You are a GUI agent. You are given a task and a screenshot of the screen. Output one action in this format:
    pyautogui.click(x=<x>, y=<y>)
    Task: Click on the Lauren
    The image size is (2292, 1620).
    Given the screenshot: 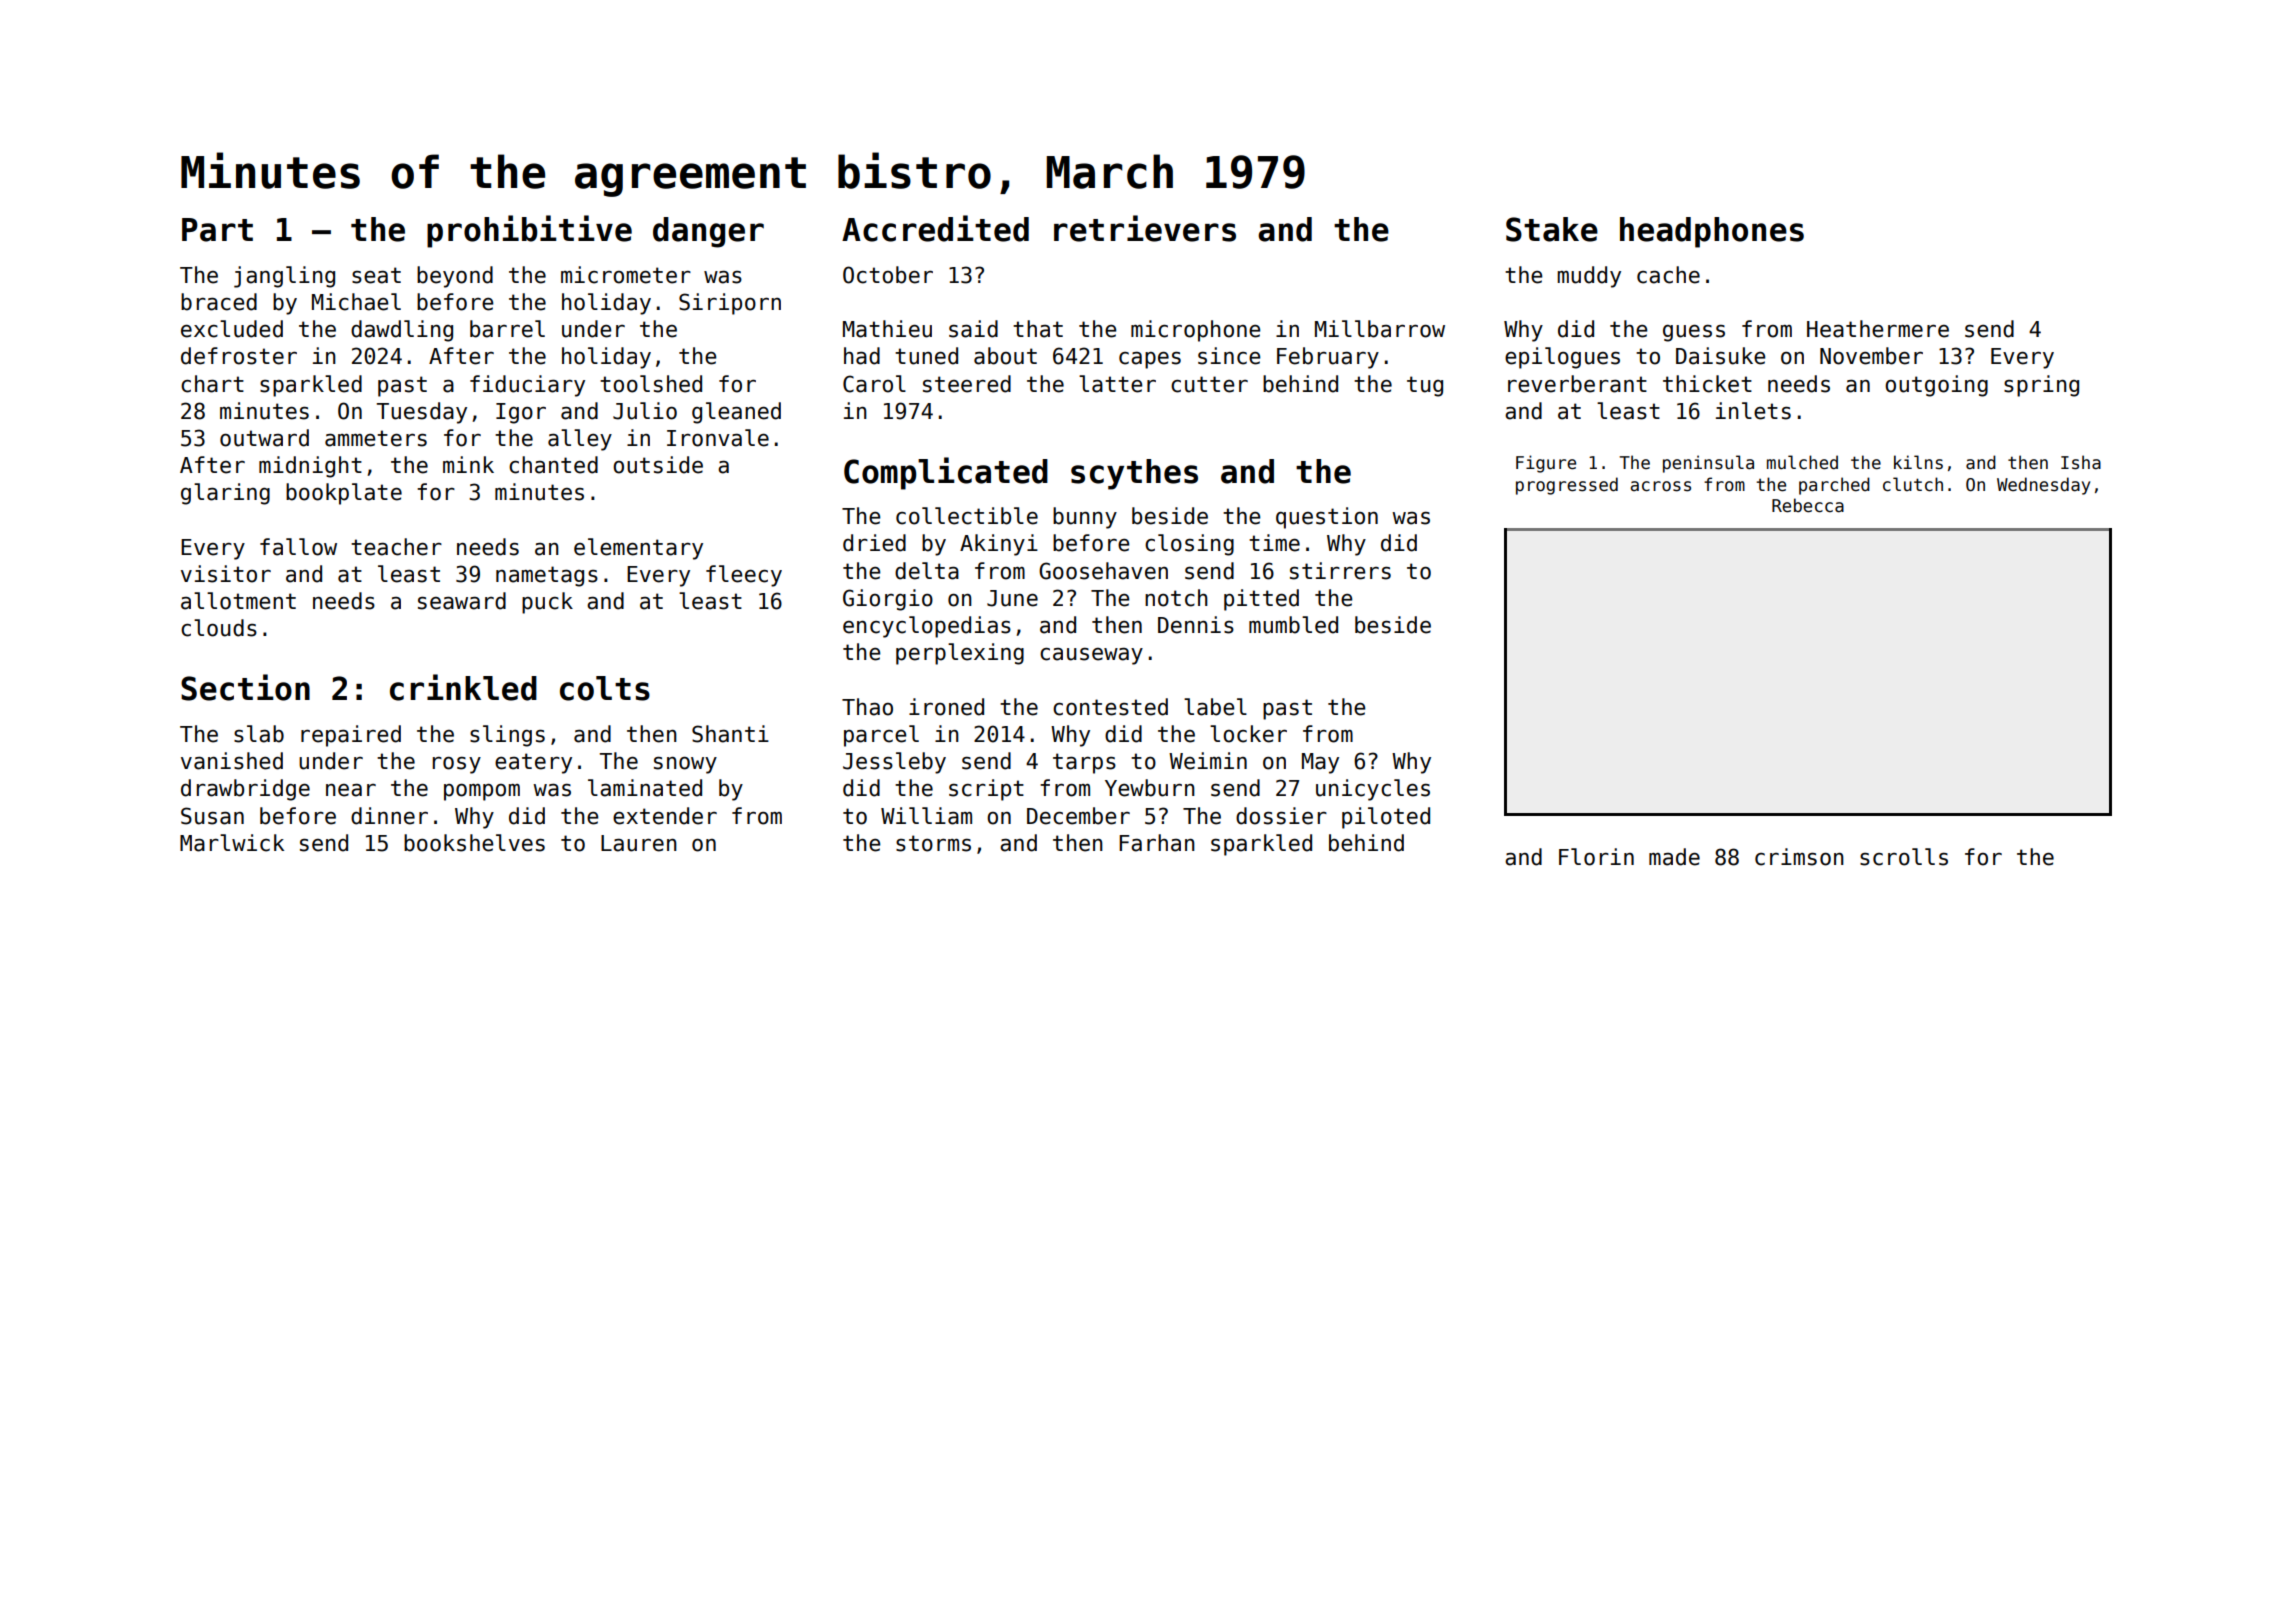 What is the action you would take?
    pyautogui.click(x=639, y=843)
